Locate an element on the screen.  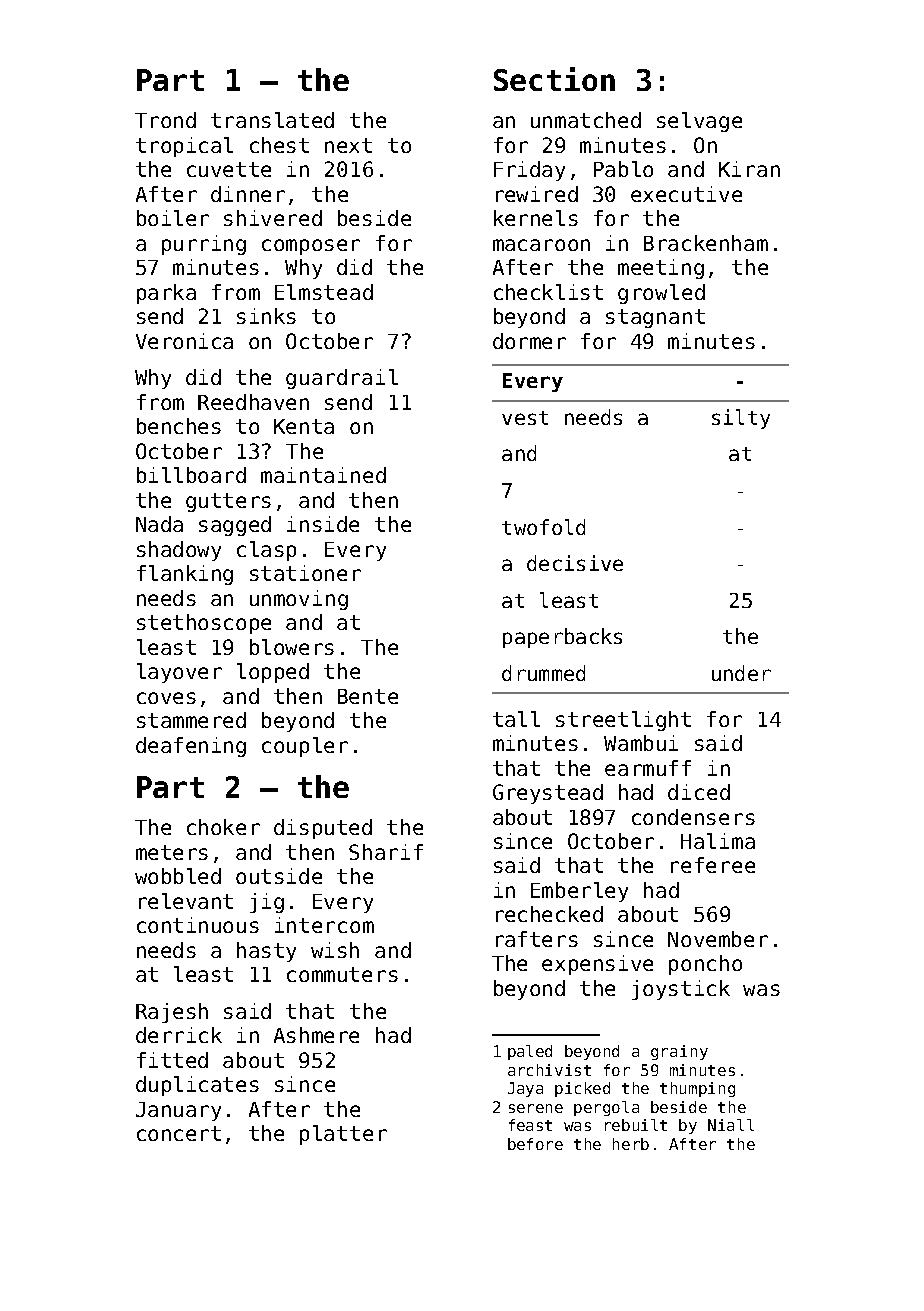
before is located at coordinates (535, 1144).
